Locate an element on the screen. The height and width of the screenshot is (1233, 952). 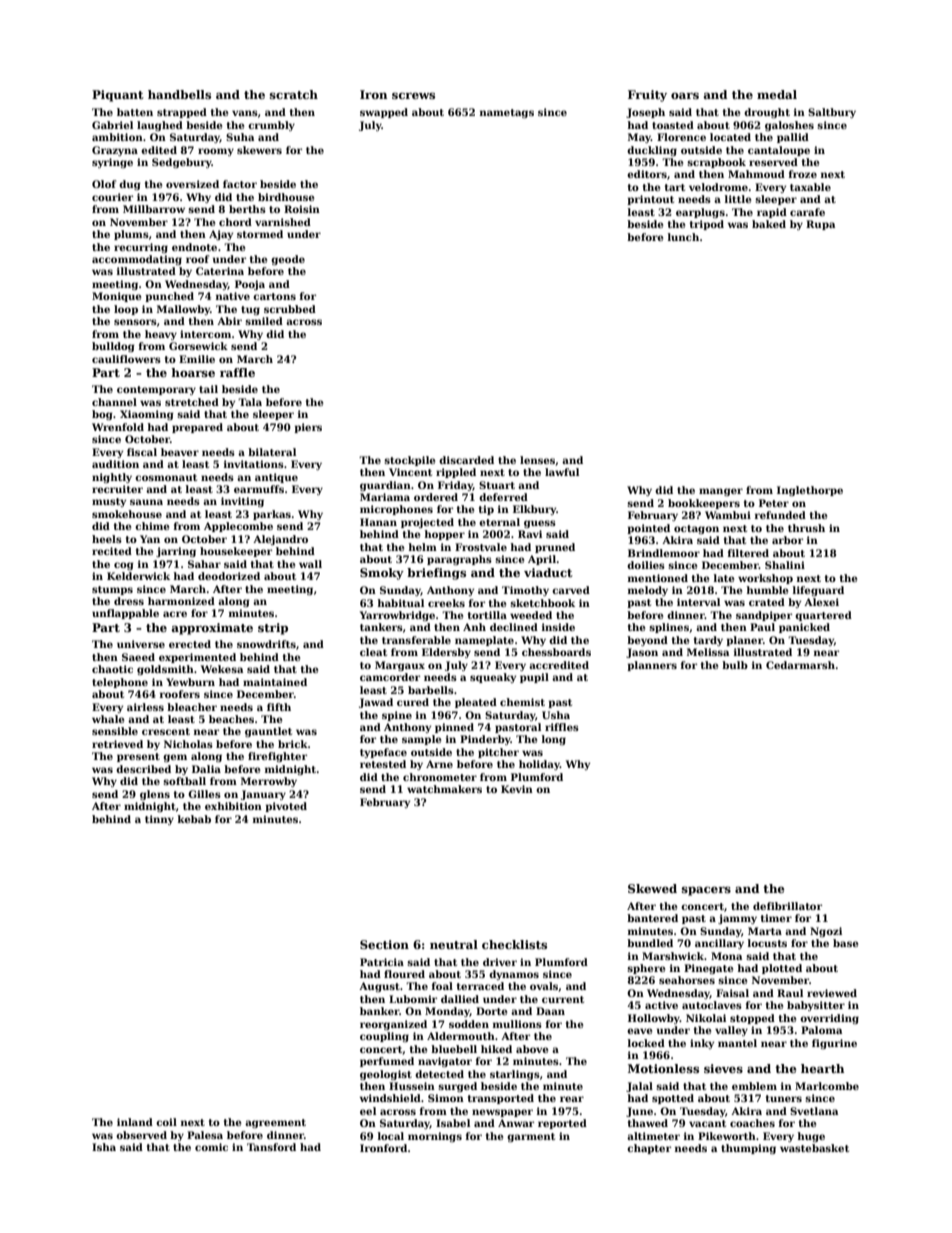
riffles is located at coordinates (562, 727).
